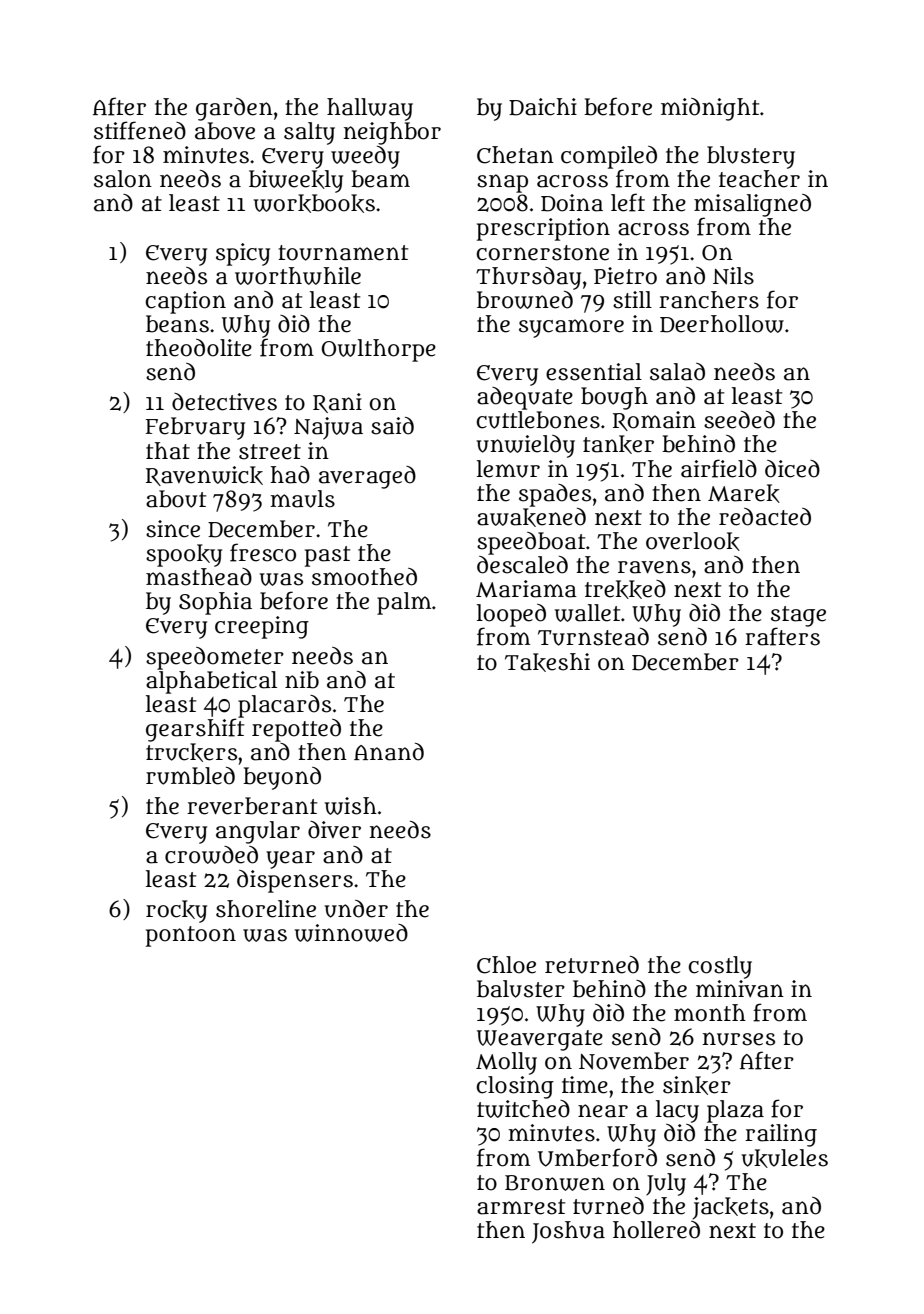 The height and width of the screenshot is (1314, 924). Describe the element at coordinates (740, 989) in the screenshot. I see `minivan` at that location.
